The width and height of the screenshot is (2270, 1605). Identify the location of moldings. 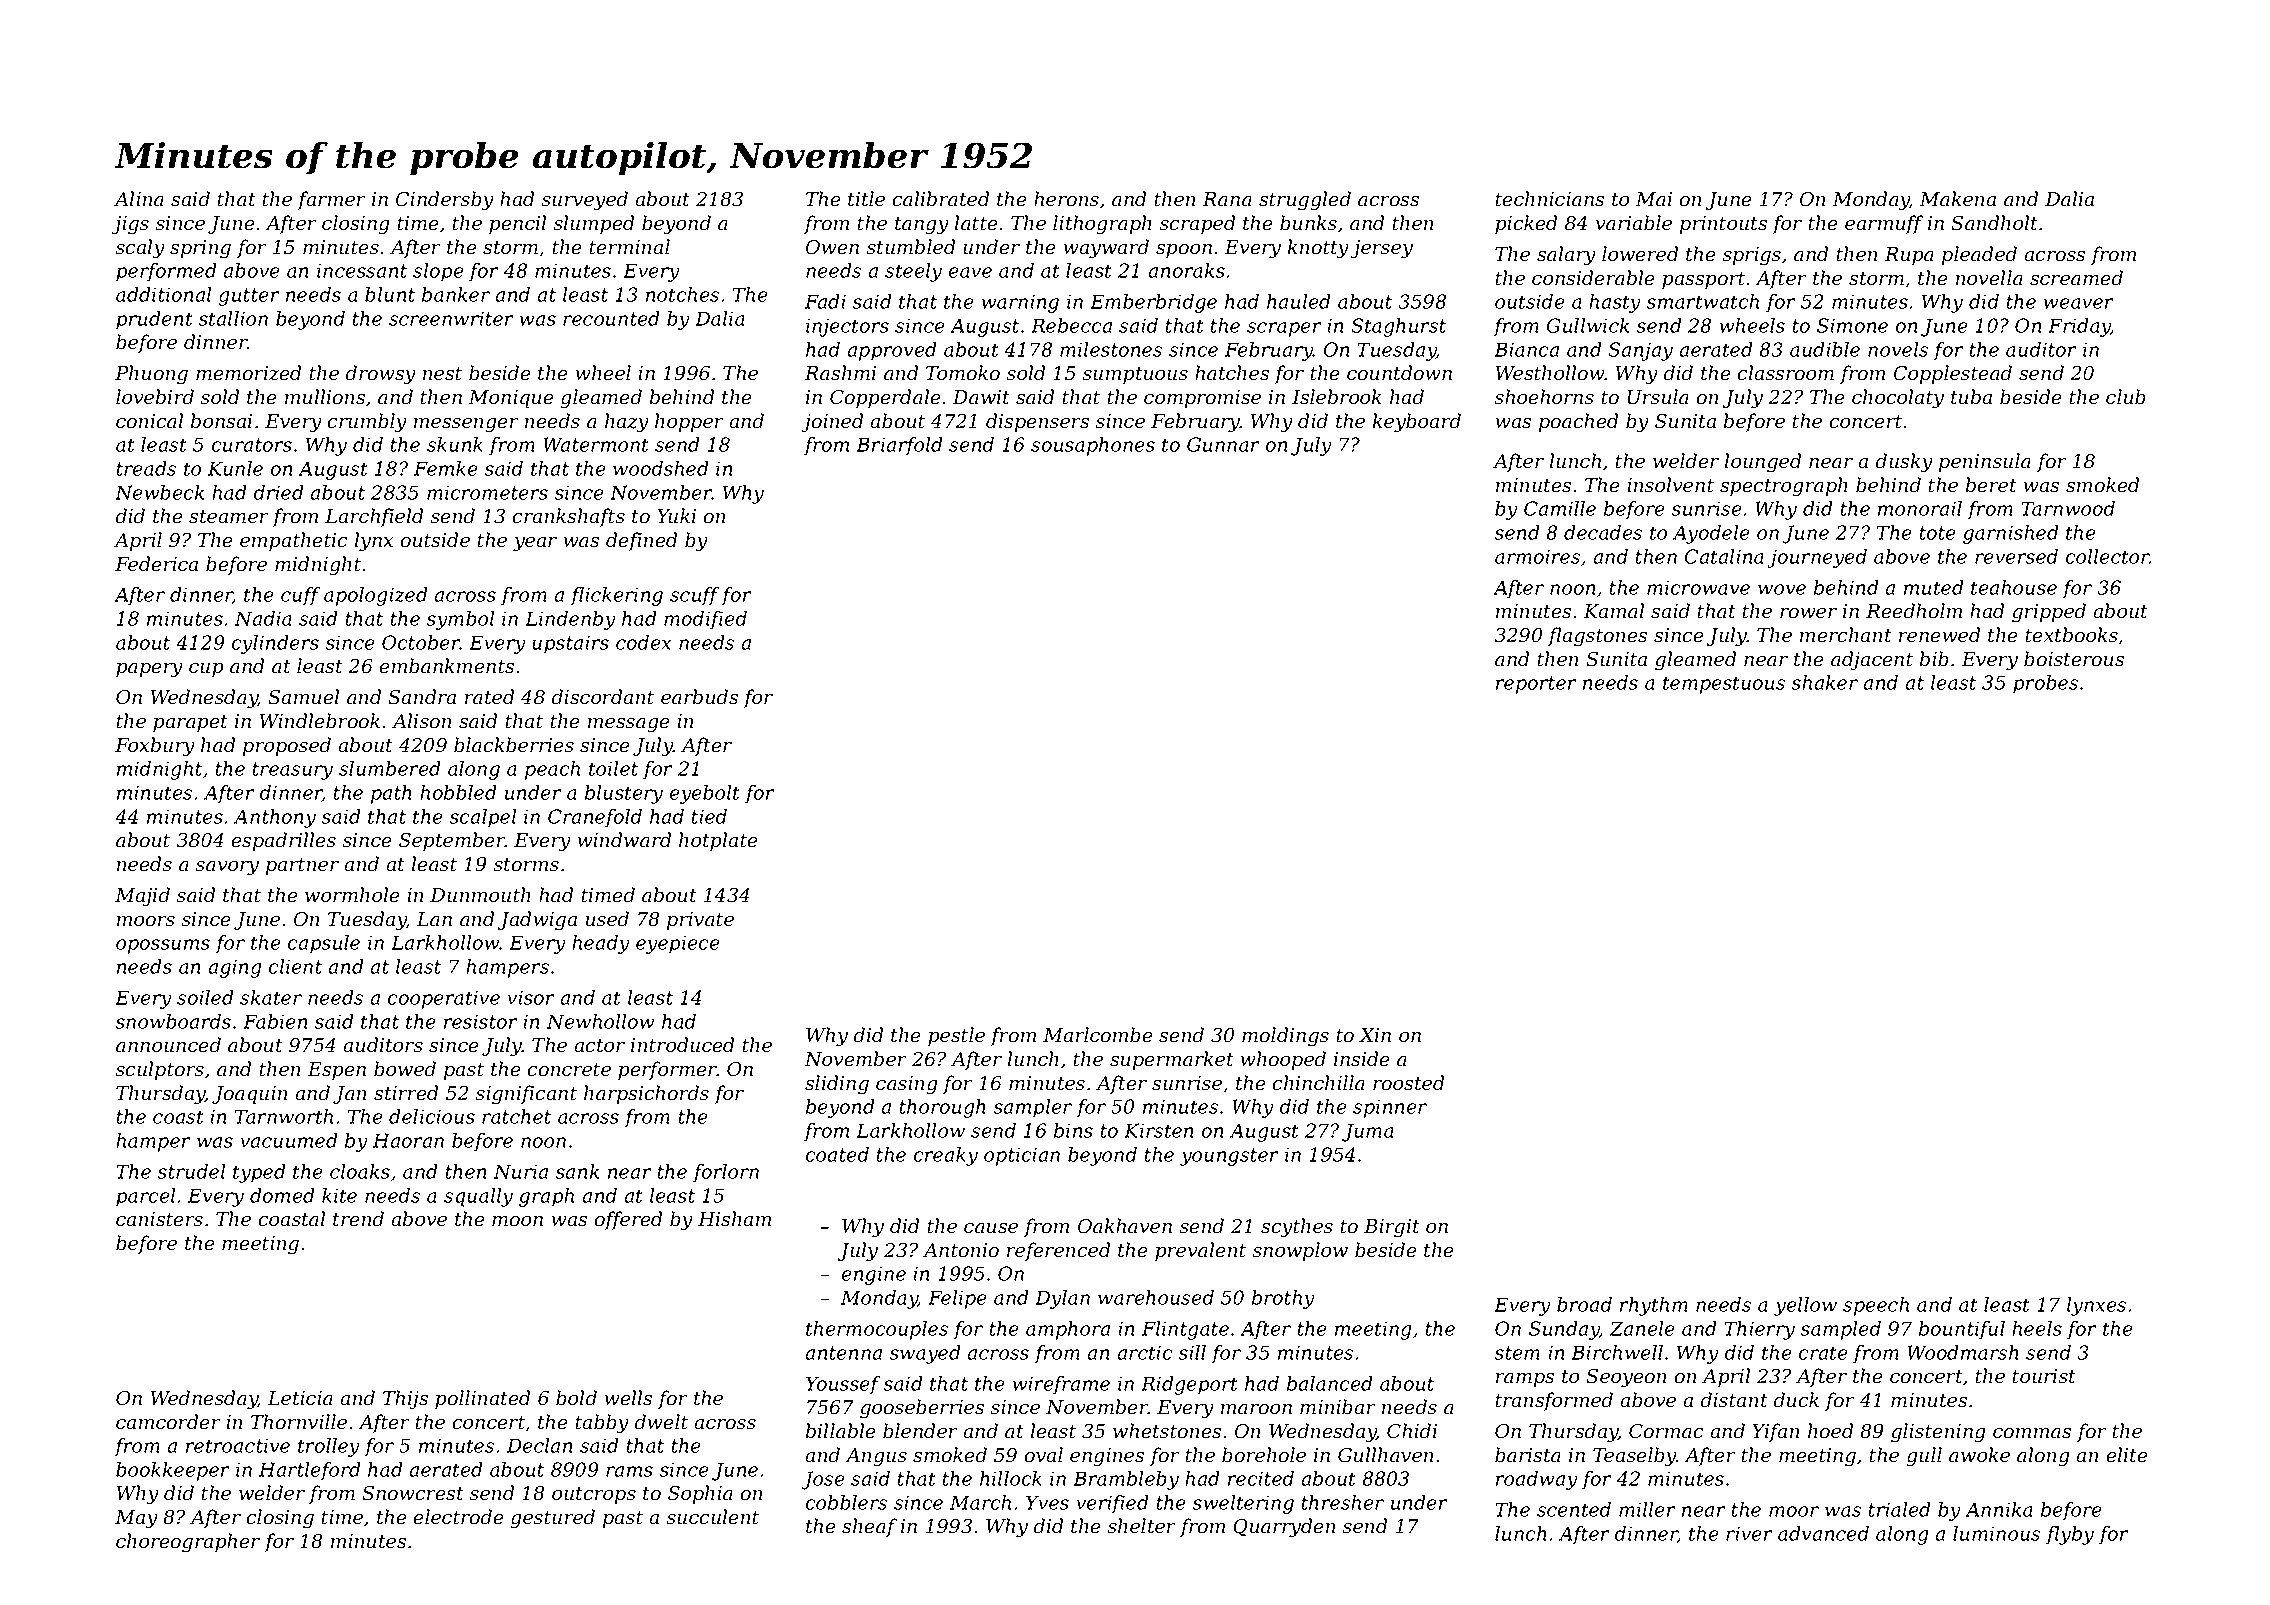
(1285, 1037).
